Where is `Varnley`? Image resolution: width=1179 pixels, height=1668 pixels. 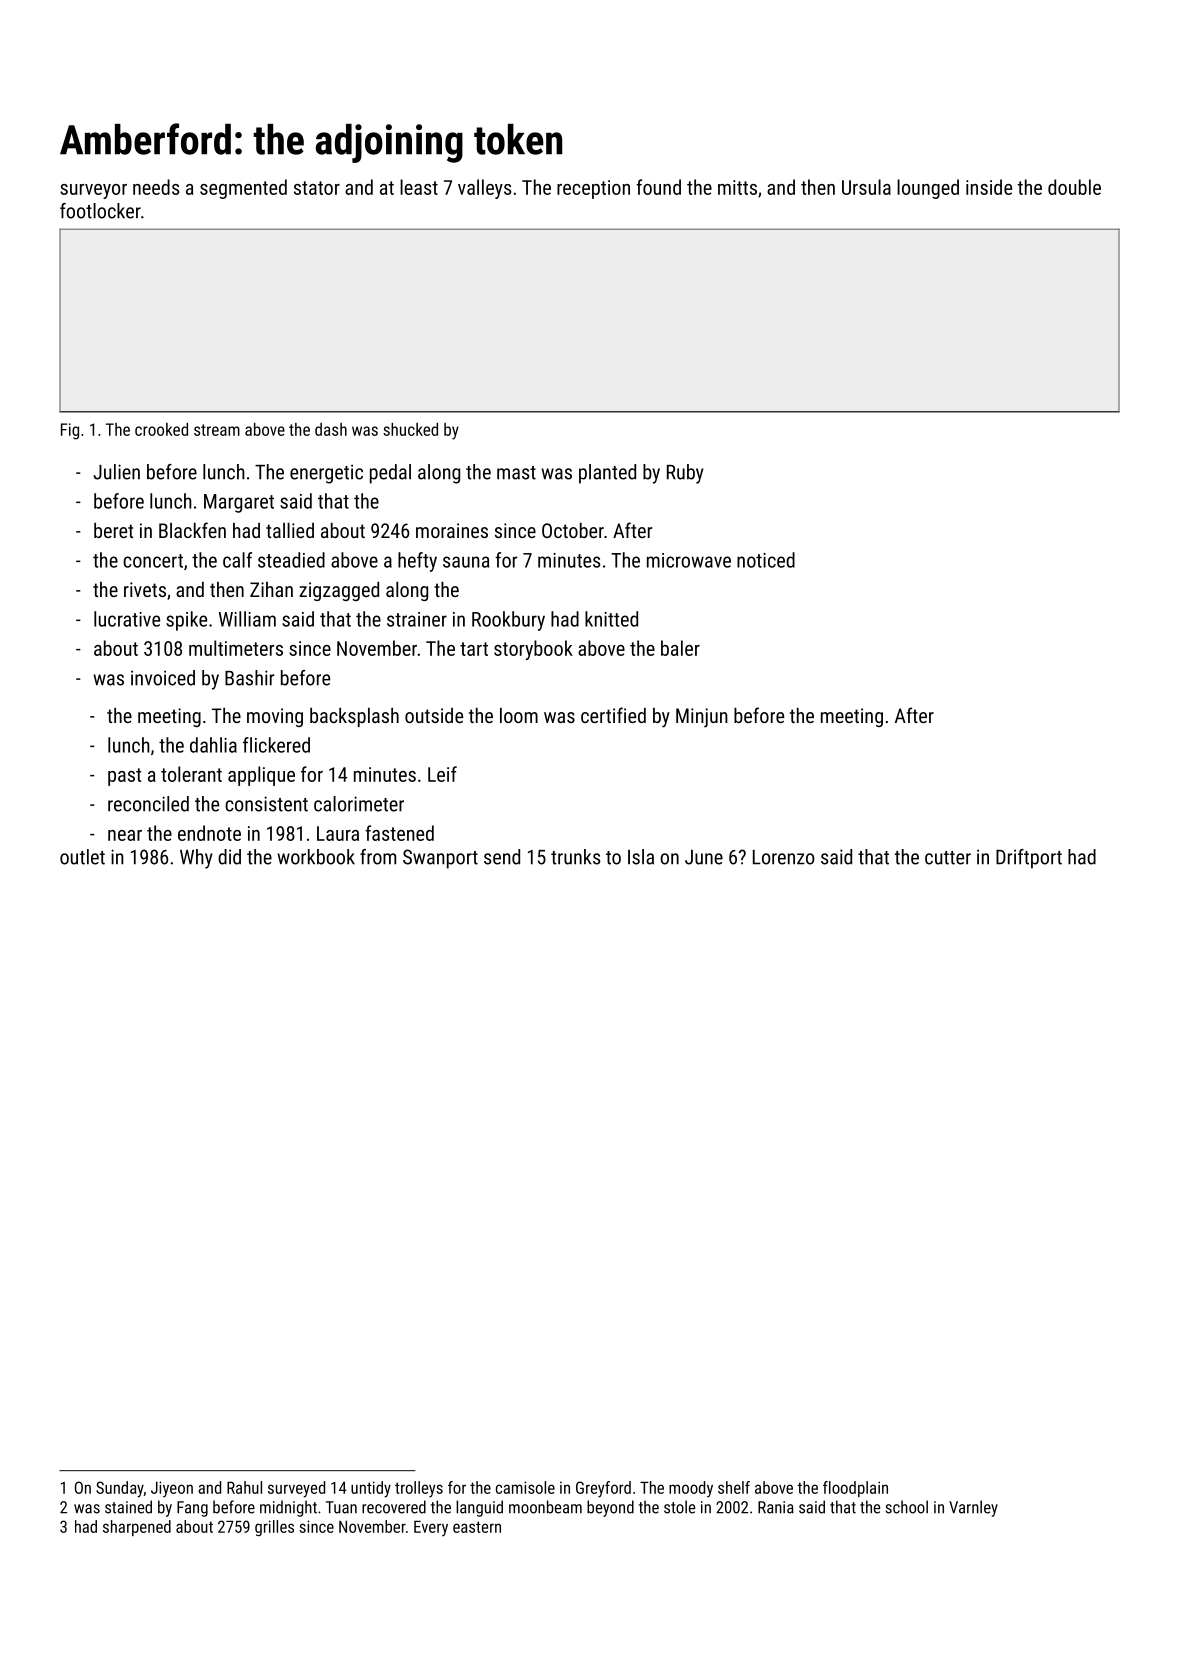
Varnley is located at coordinates (973, 1508).
